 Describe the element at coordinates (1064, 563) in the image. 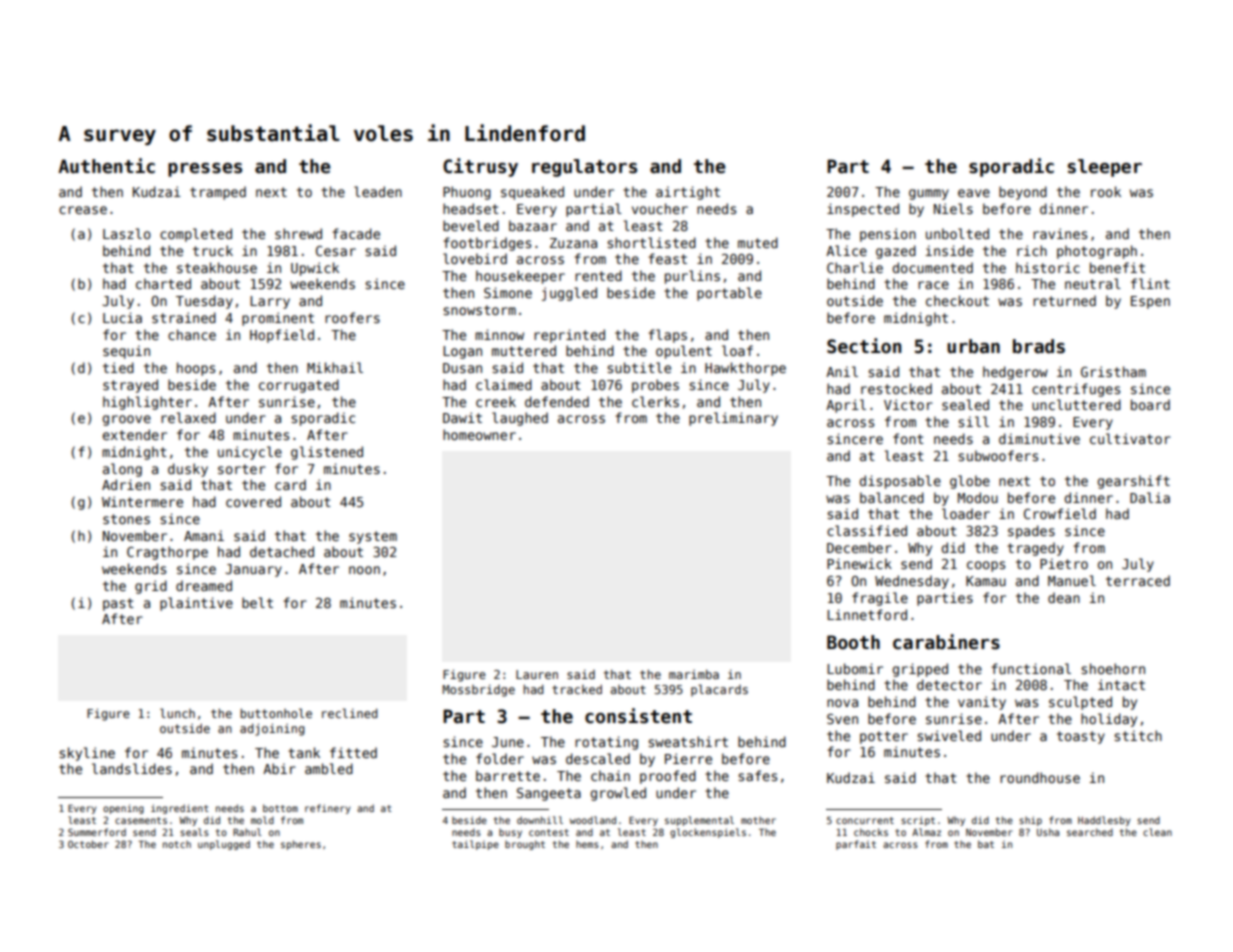

I see `Pietro` at that location.
